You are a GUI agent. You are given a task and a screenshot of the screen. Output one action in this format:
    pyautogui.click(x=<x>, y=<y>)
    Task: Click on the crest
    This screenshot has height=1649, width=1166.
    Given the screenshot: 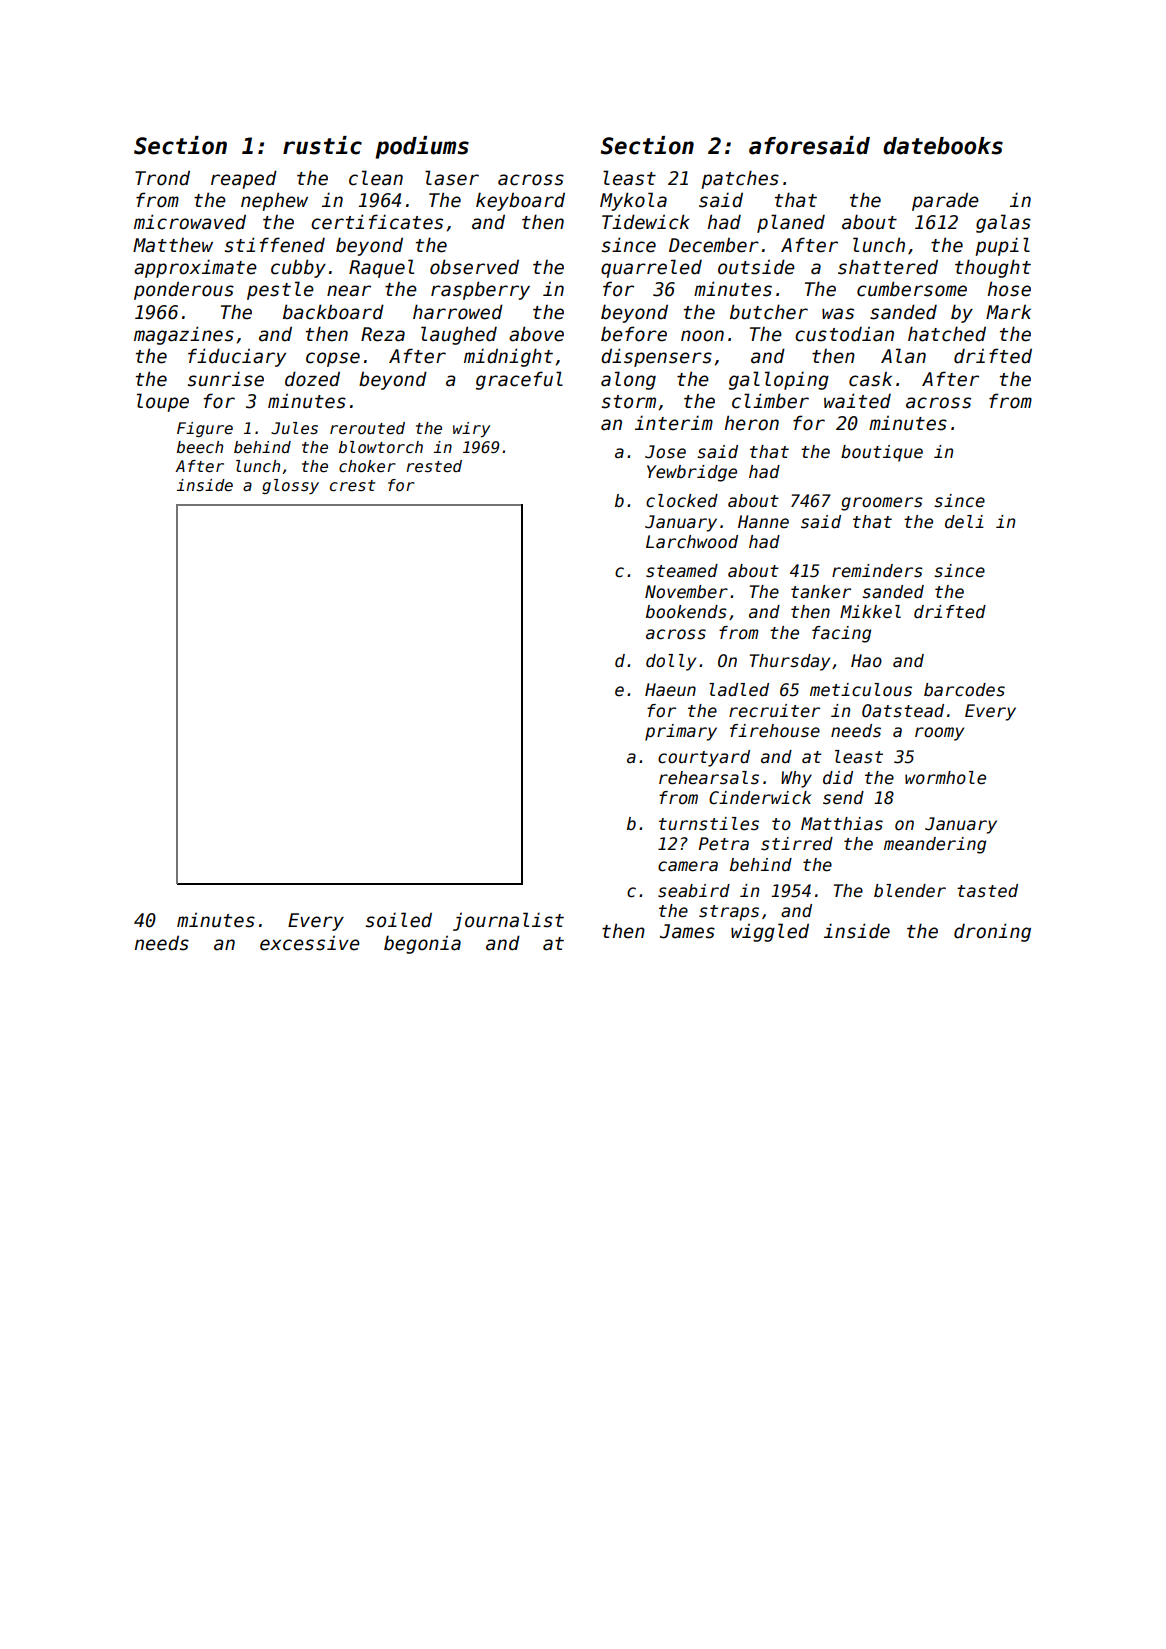 What is the action you would take?
    pyautogui.click(x=352, y=485)
